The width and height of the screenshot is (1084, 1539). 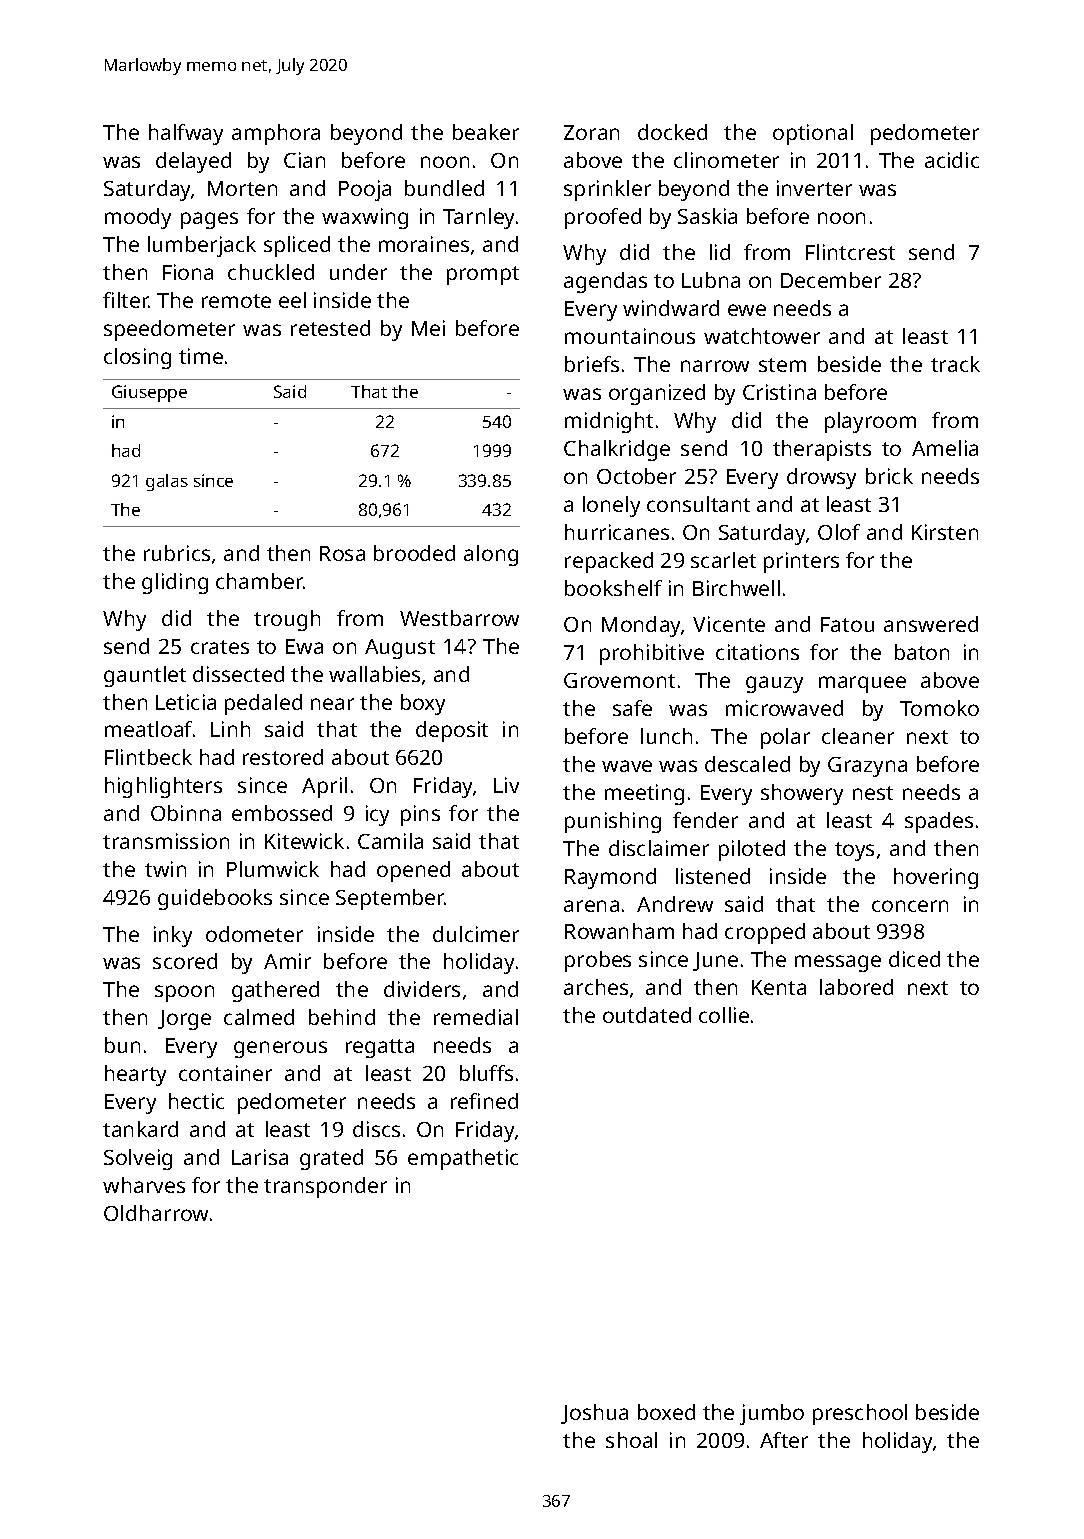 I want to click on Morten, so click(x=242, y=188).
